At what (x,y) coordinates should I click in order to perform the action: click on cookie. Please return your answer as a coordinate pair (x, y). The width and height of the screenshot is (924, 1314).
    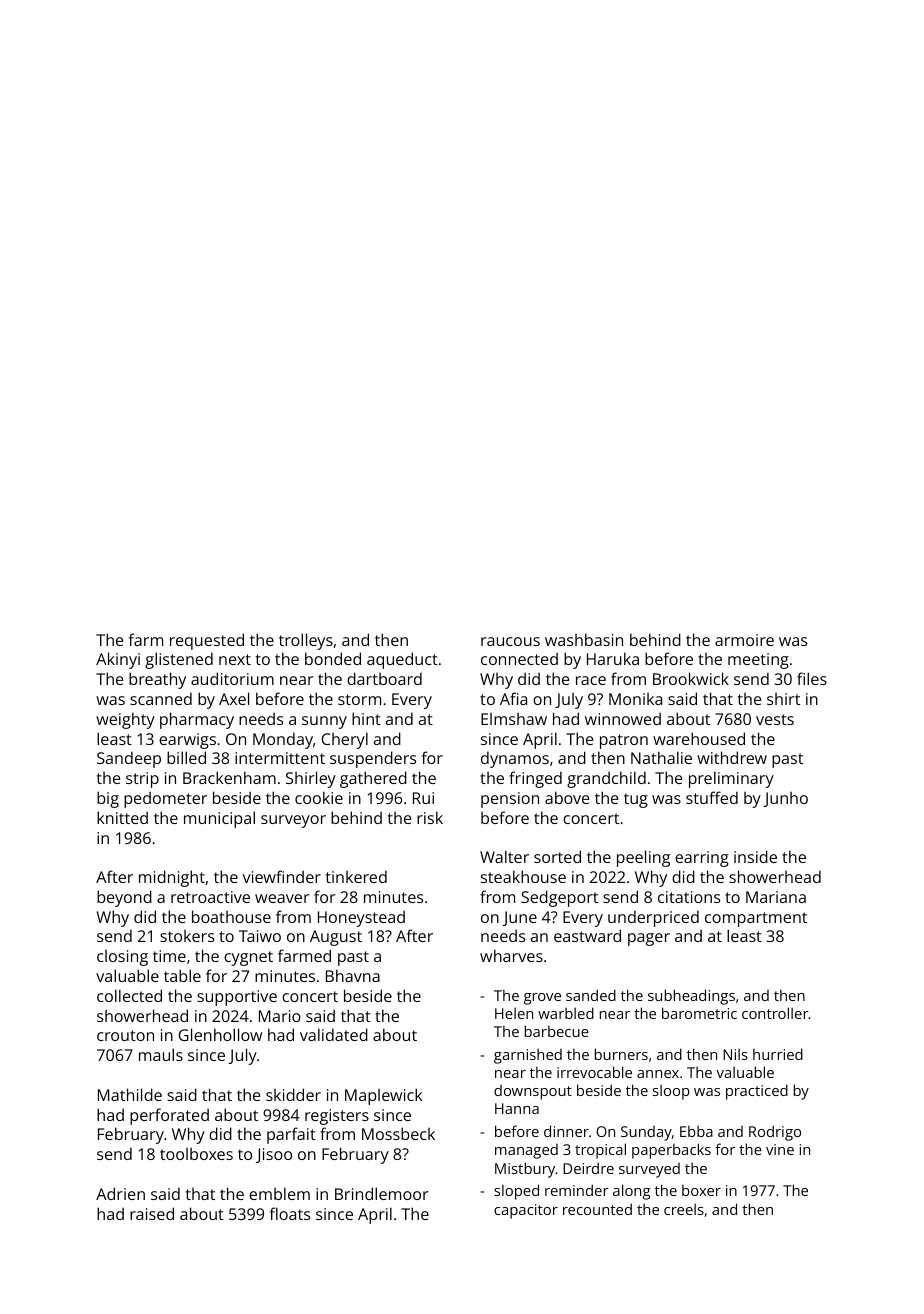
    Looking at the image, I should click on (319, 797).
